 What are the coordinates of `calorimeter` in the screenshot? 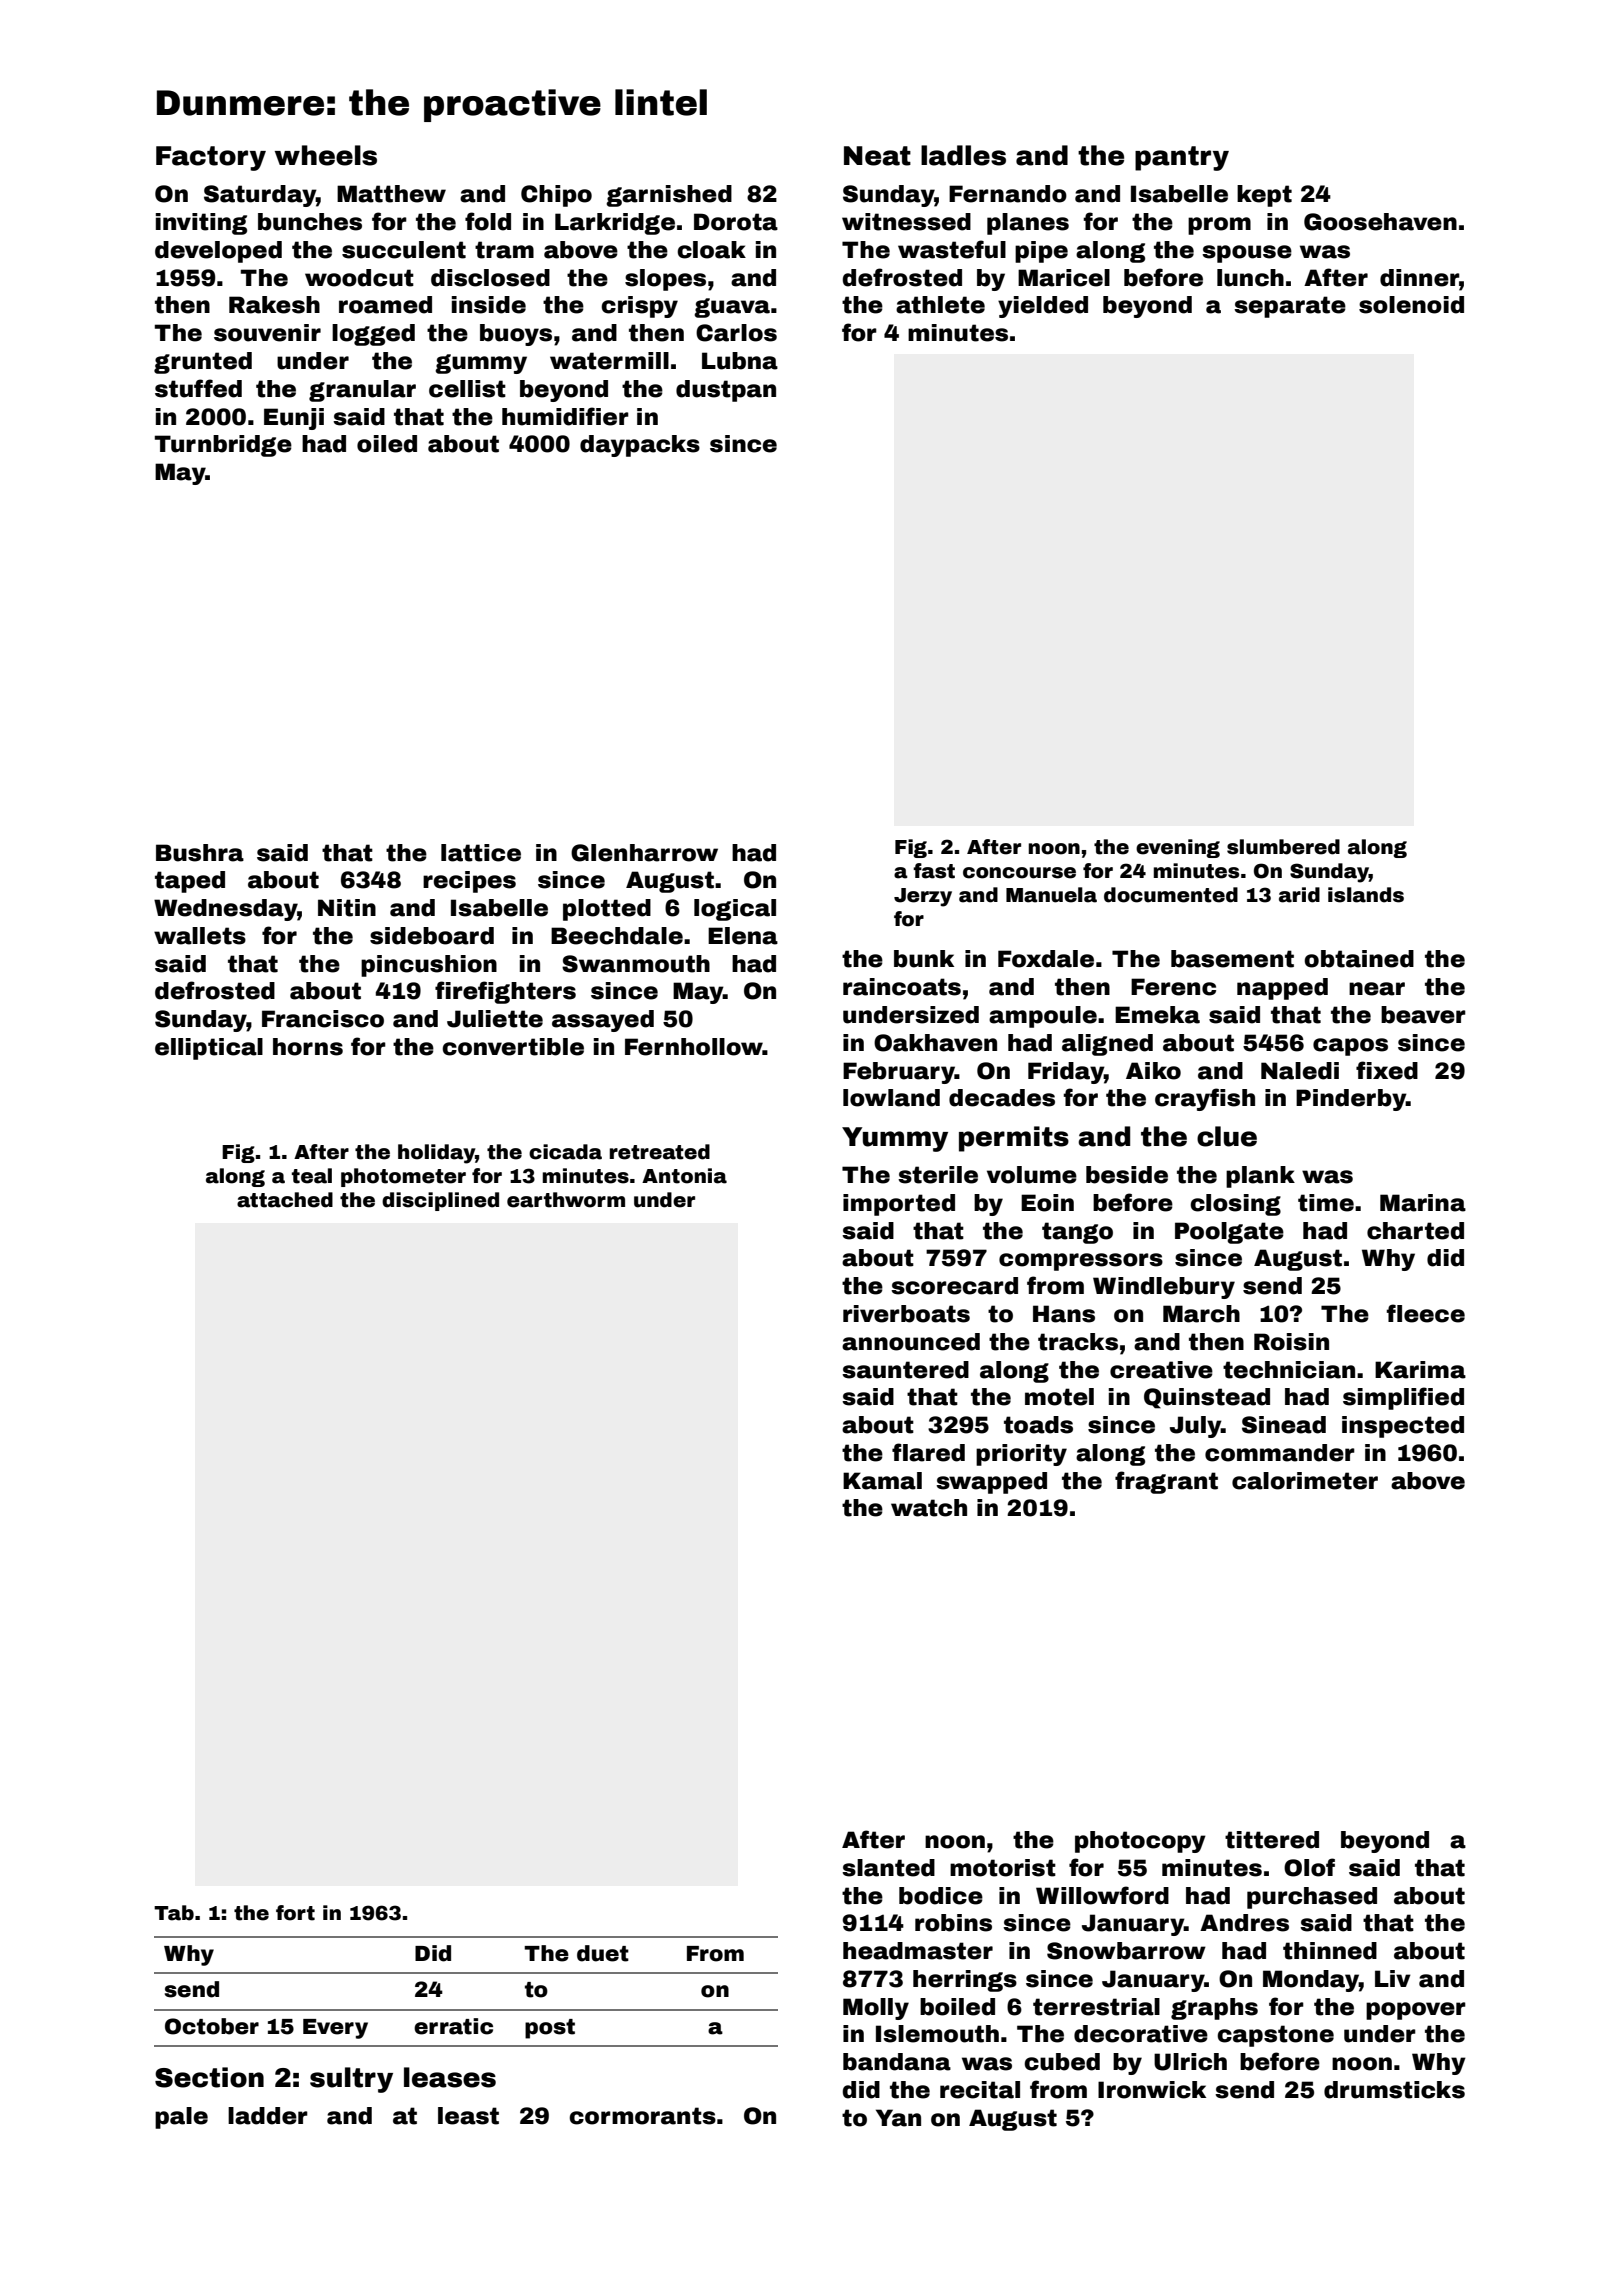 It's located at (1305, 1481).
